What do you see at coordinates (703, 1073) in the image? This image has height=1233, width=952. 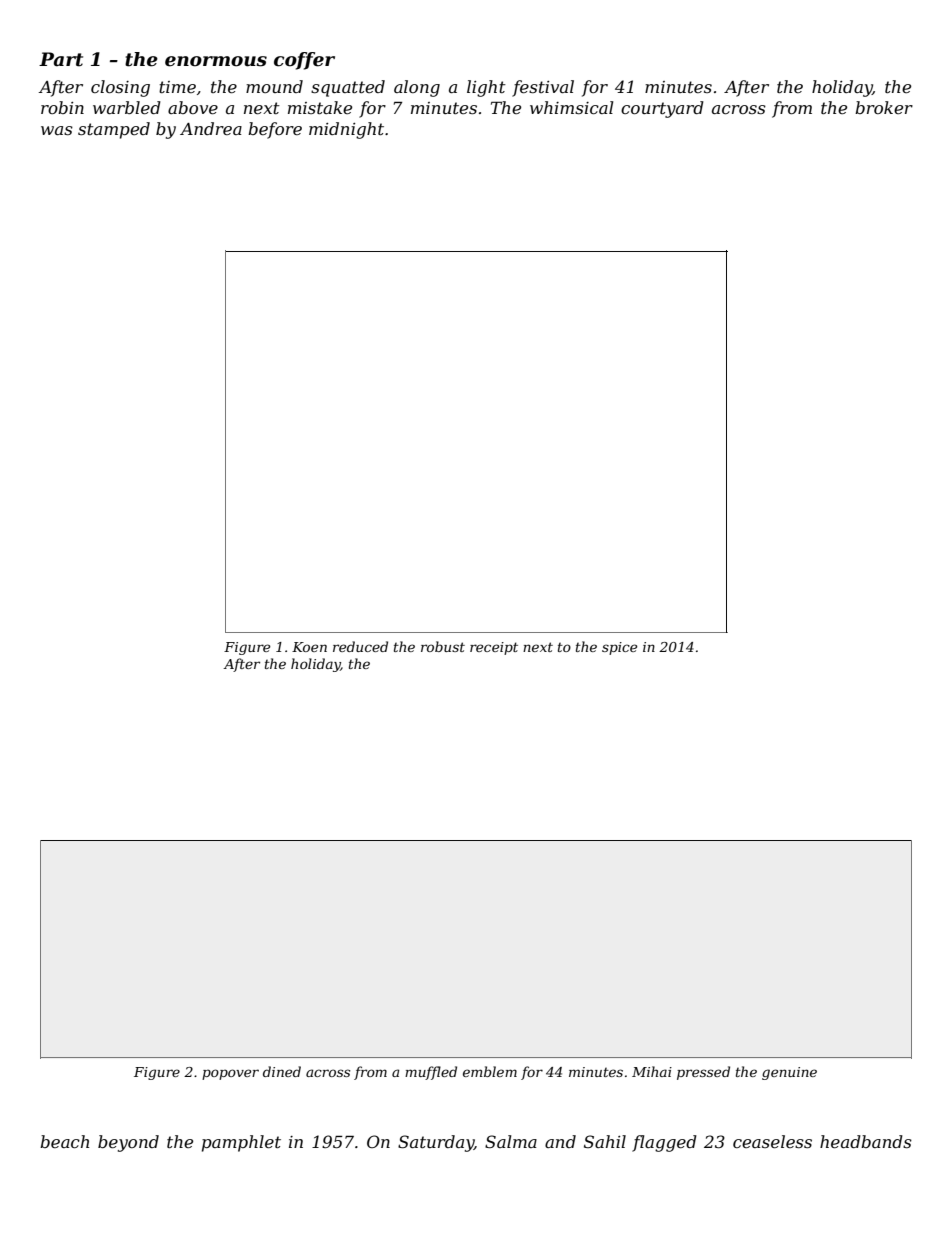 I see `pressed` at bounding box center [703, 1073].
